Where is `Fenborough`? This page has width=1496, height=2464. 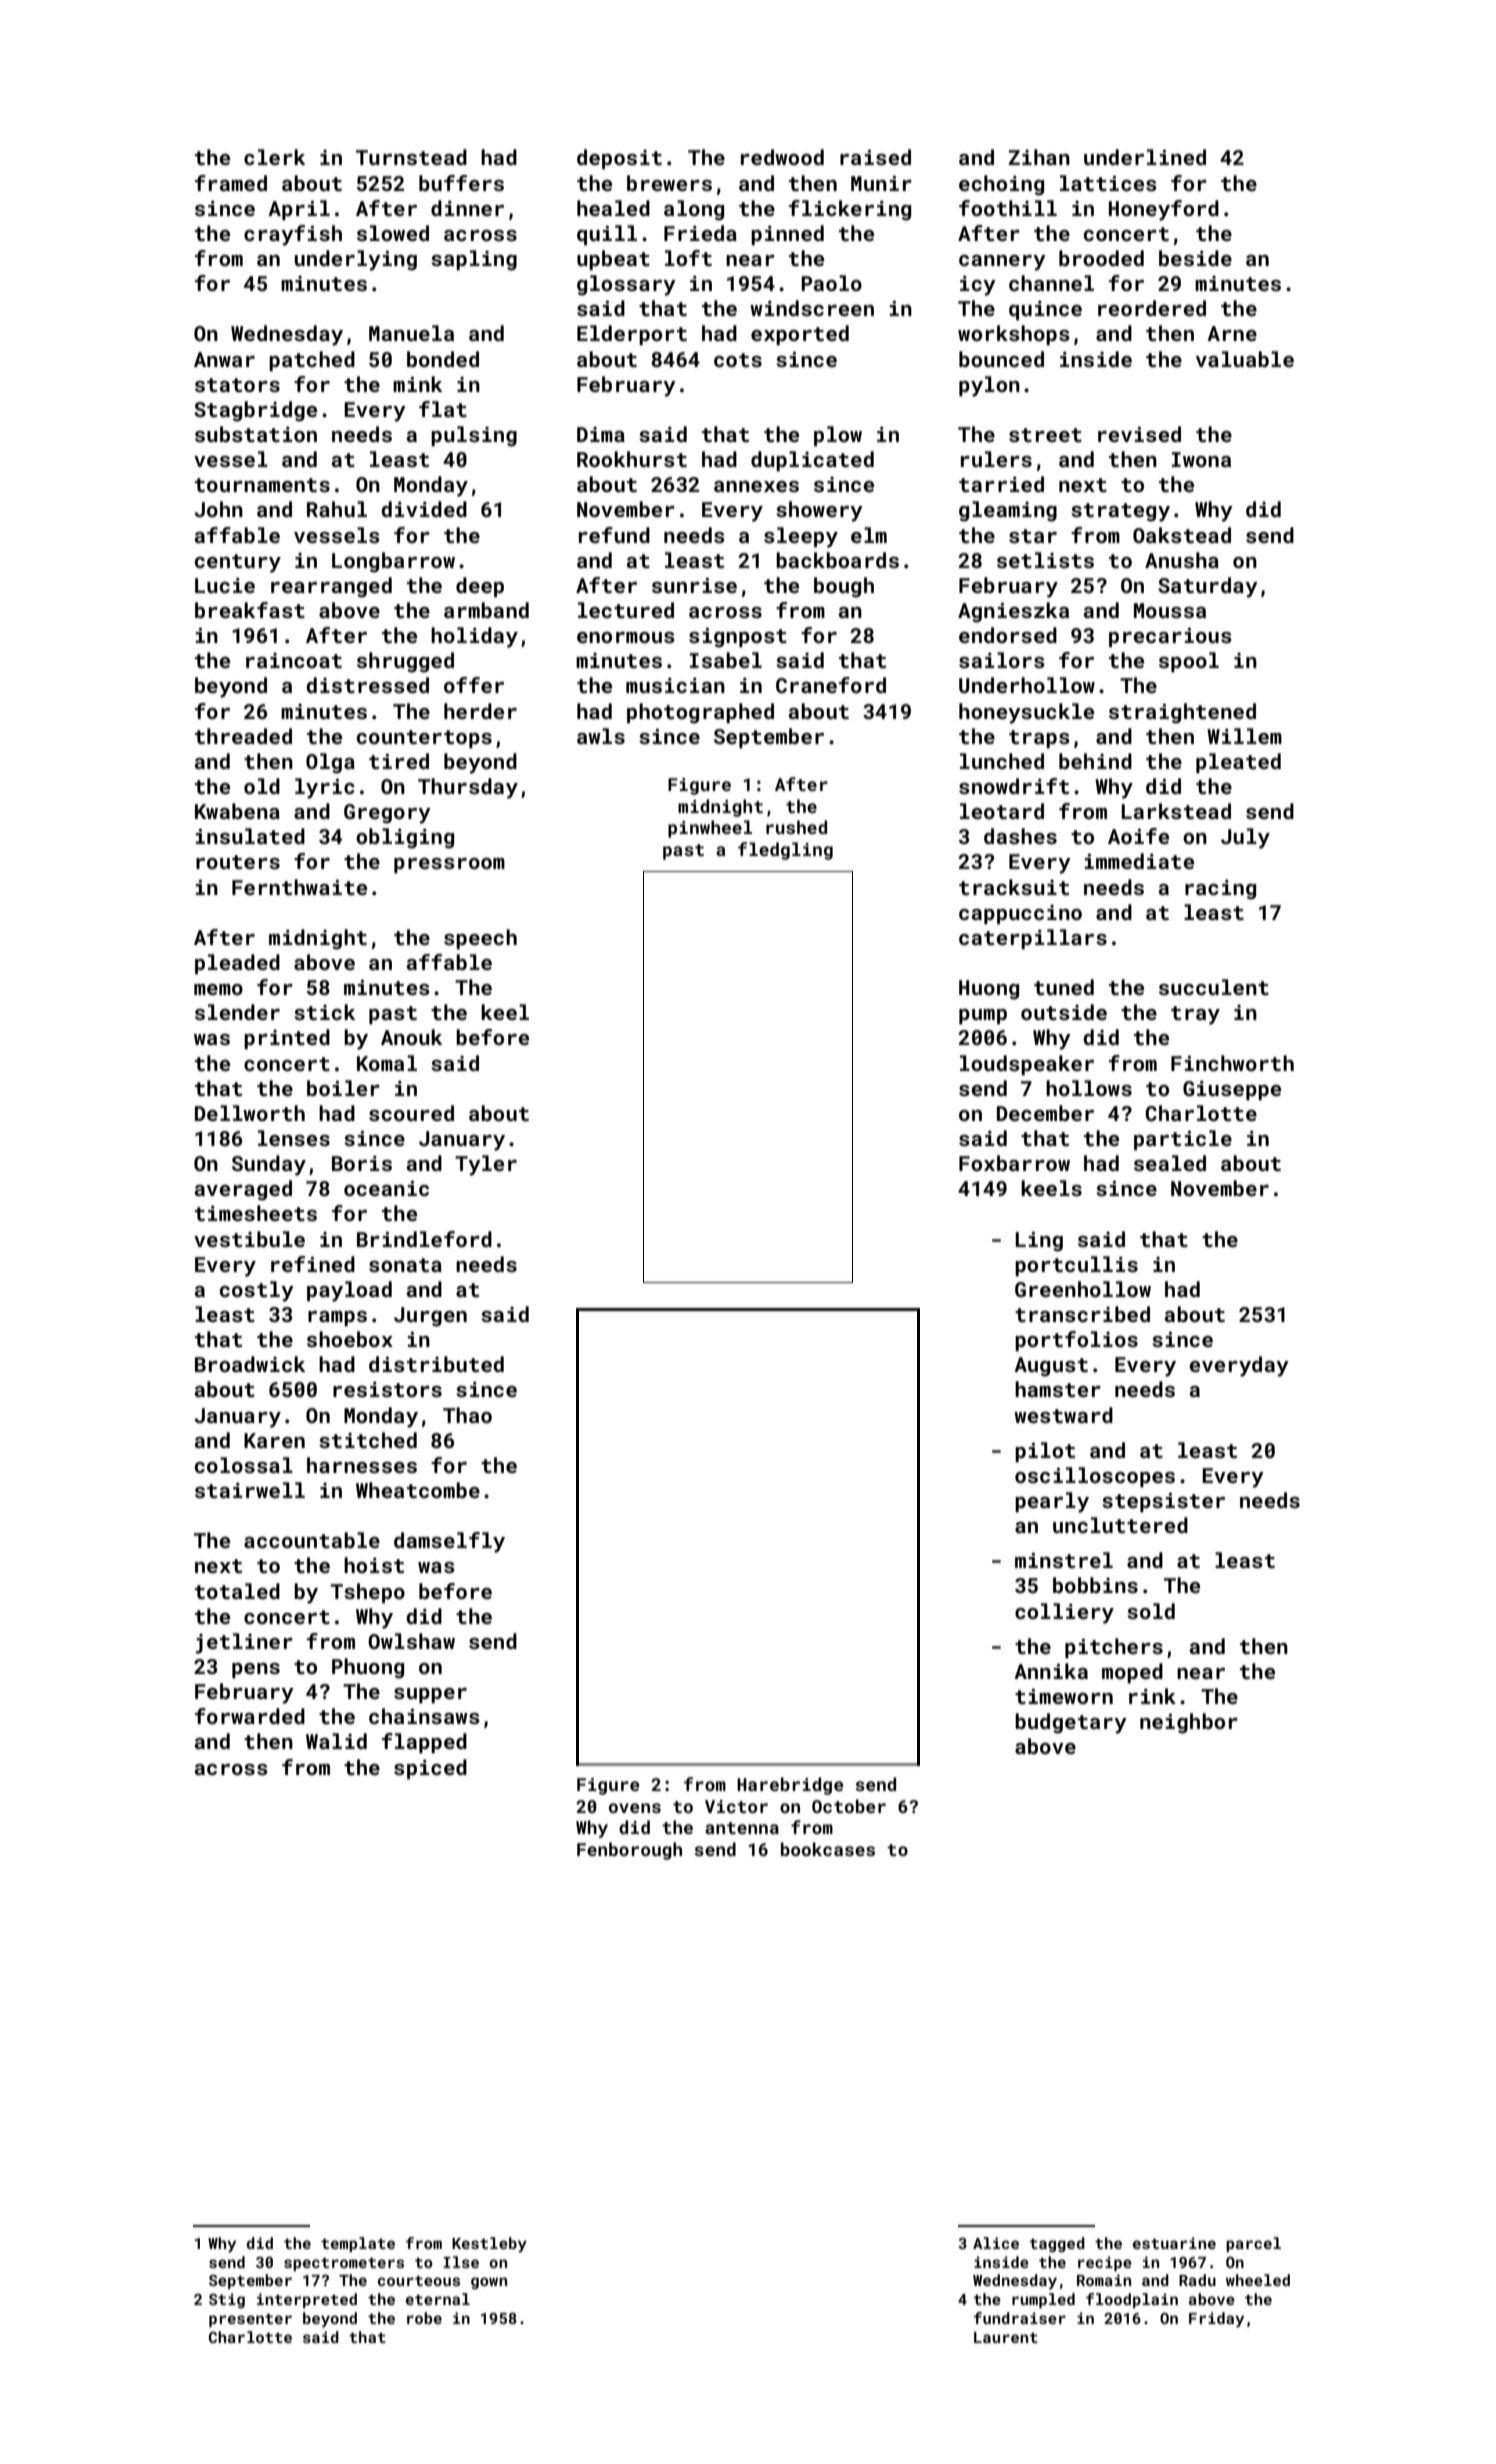
Fenborough is located at coordinates (629, 1851).
